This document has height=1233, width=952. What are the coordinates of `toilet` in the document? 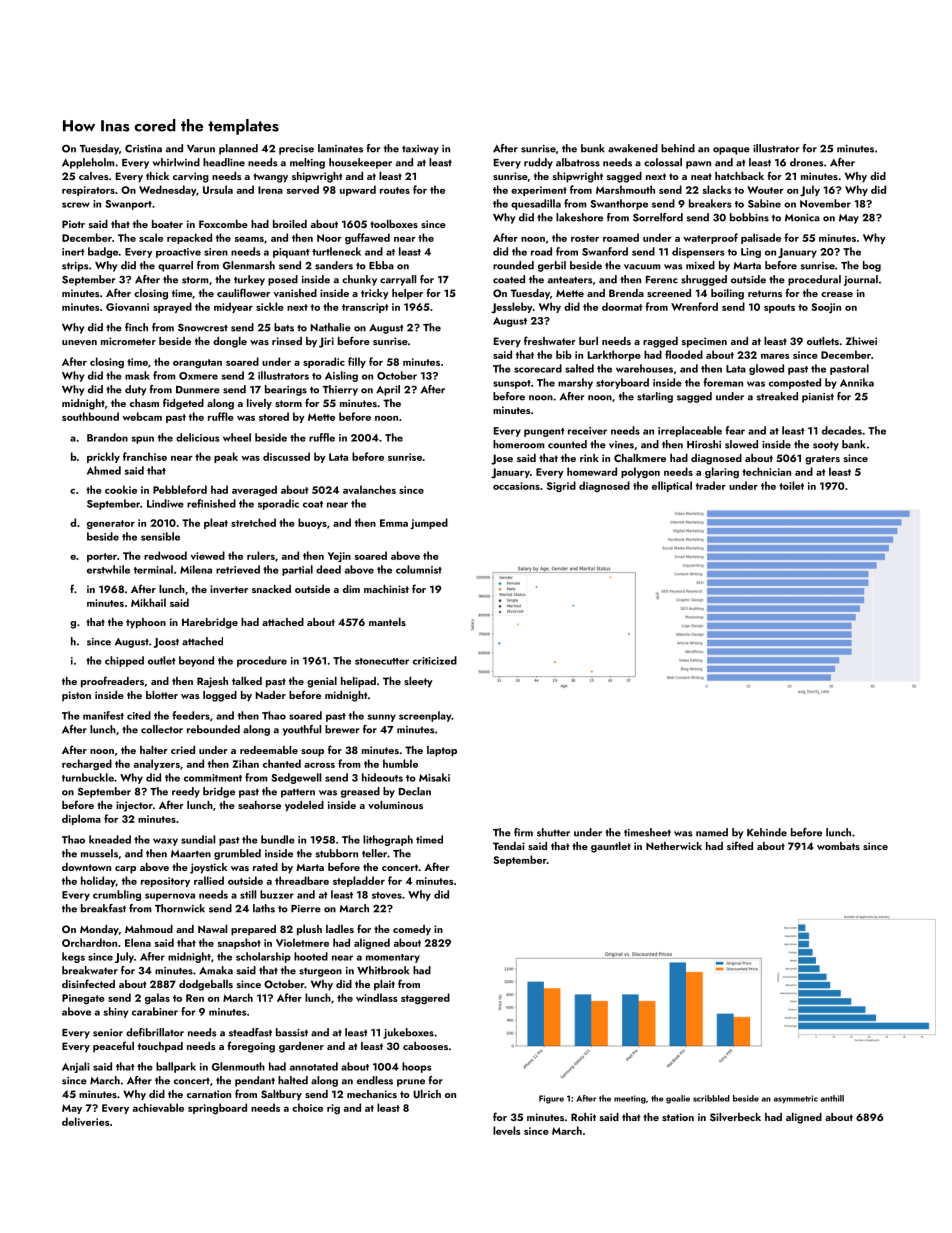 It's located at (791, 485).
